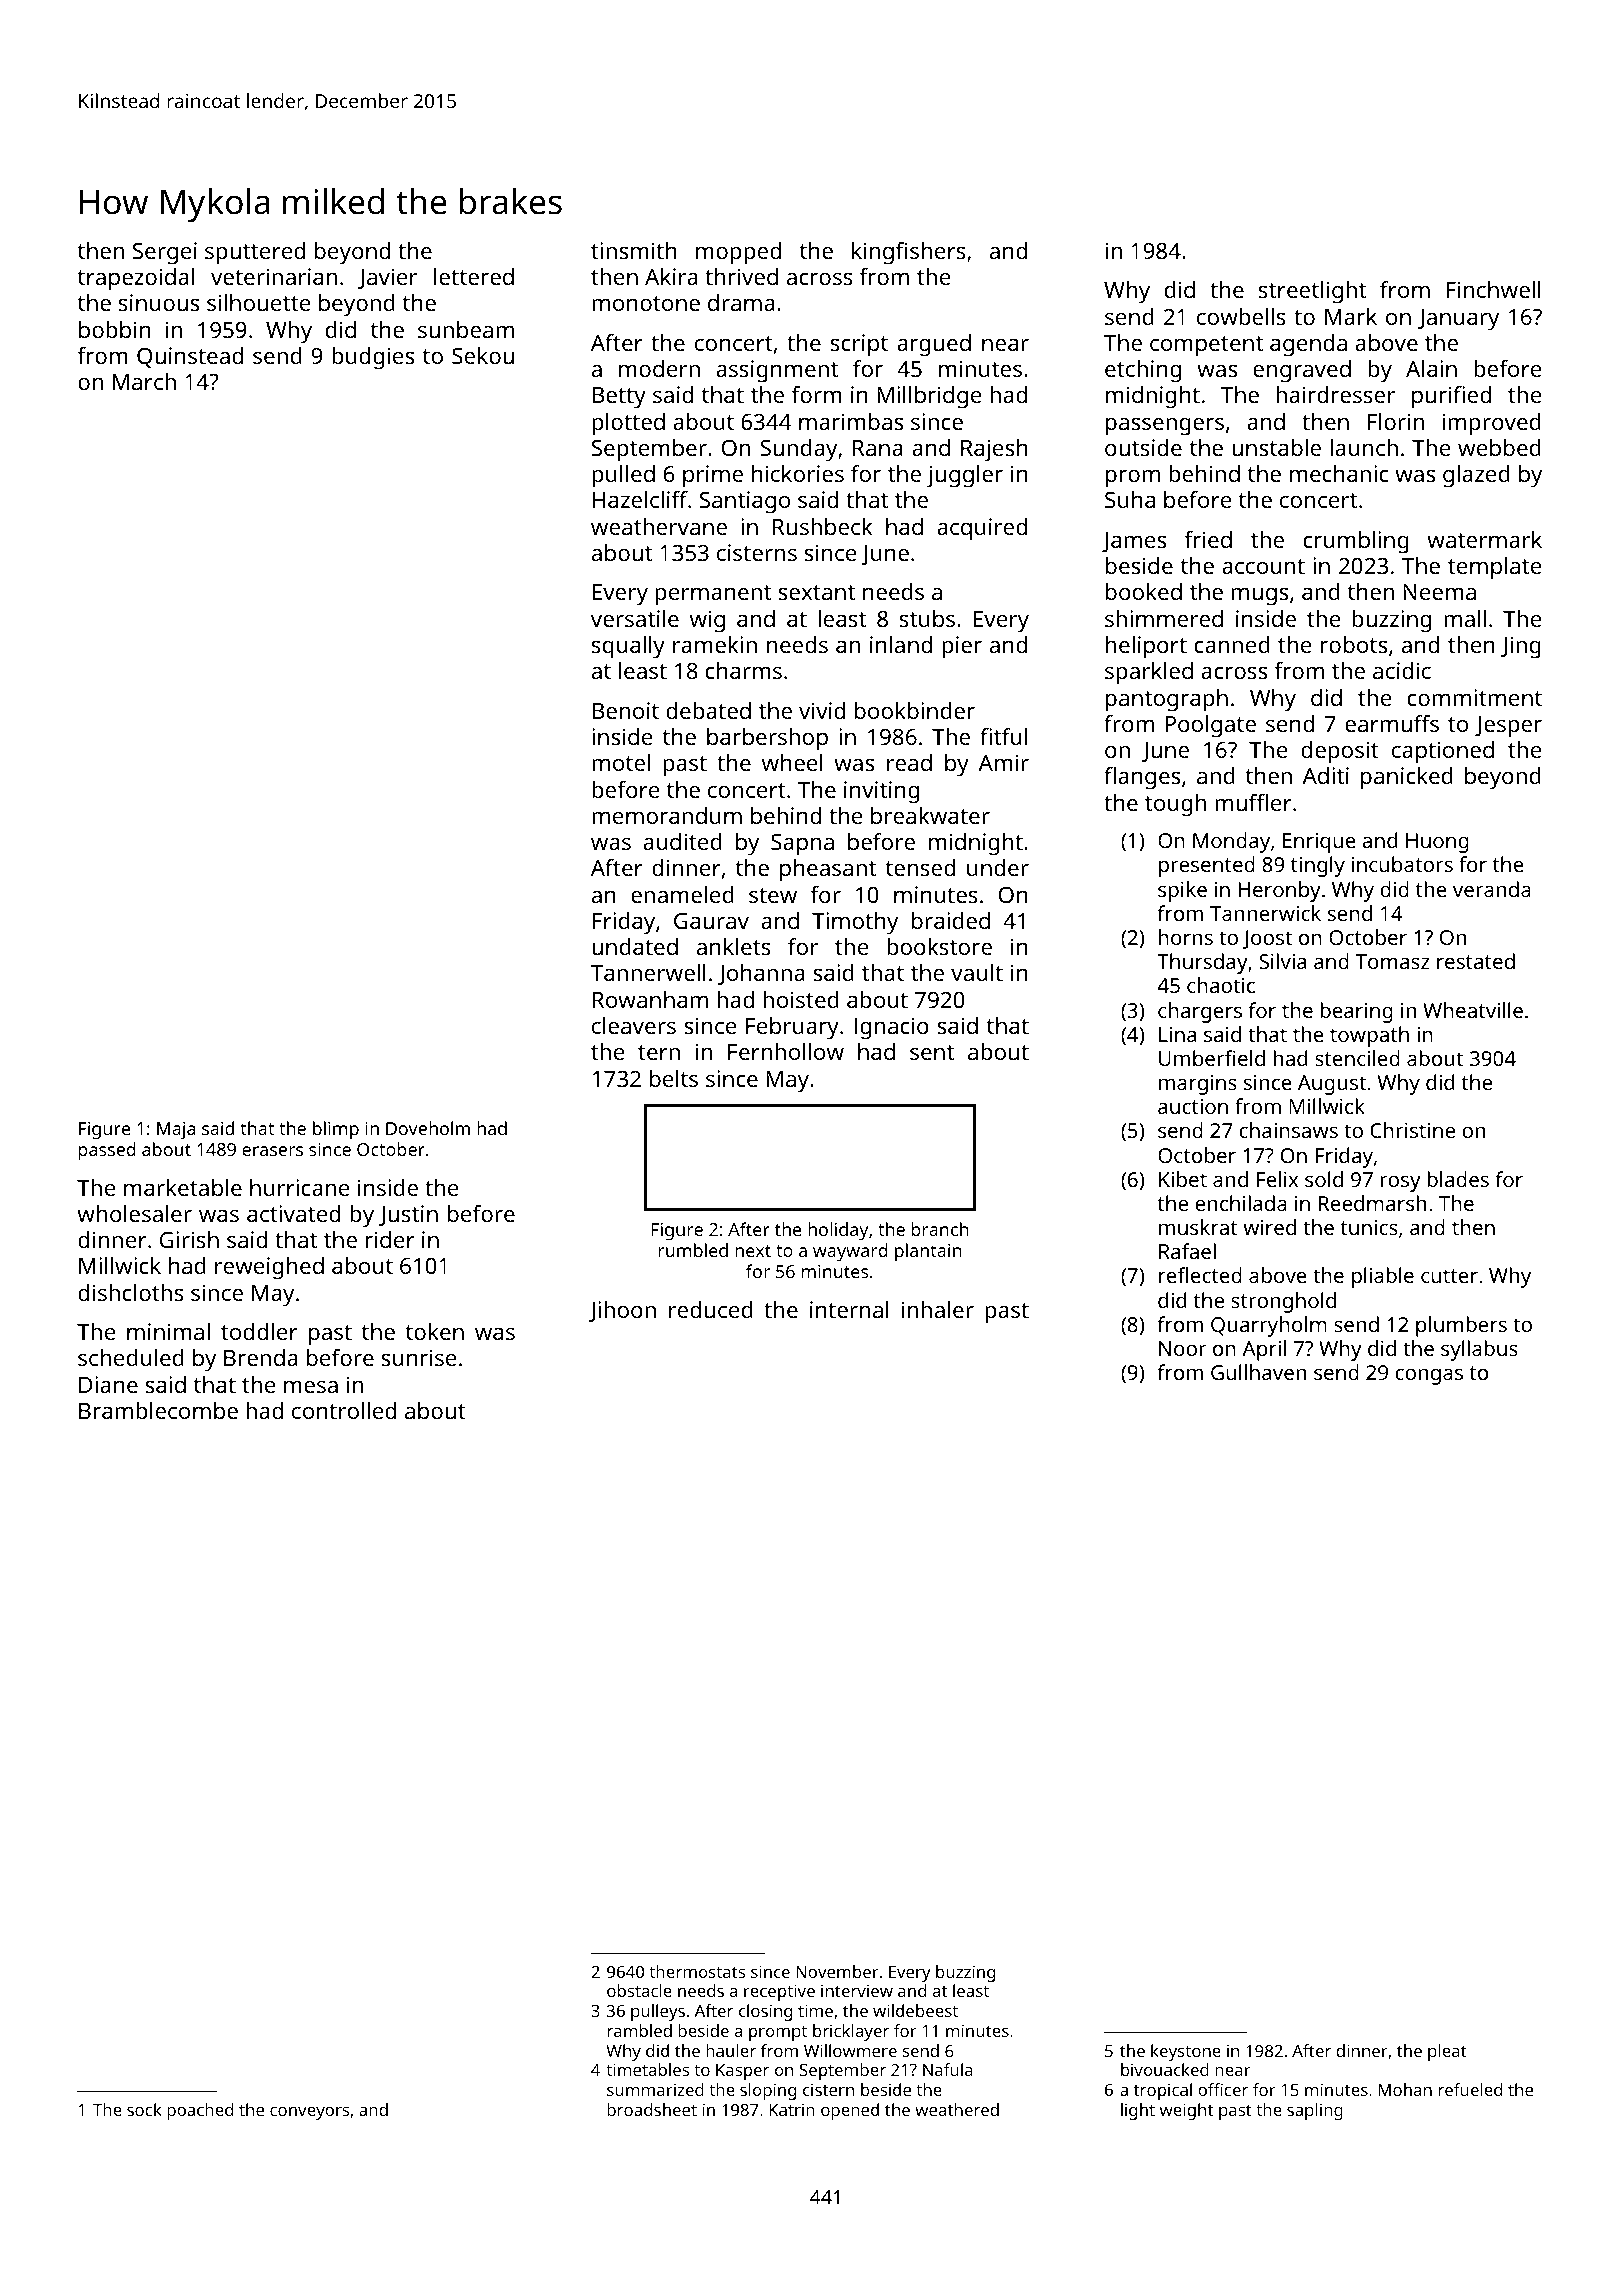 Image resolution: width=1620 pixels, height=2292 pixels. What do you see at coordinates (144, 381) in the image?
I see `March` at bounding box center [144, 381].
